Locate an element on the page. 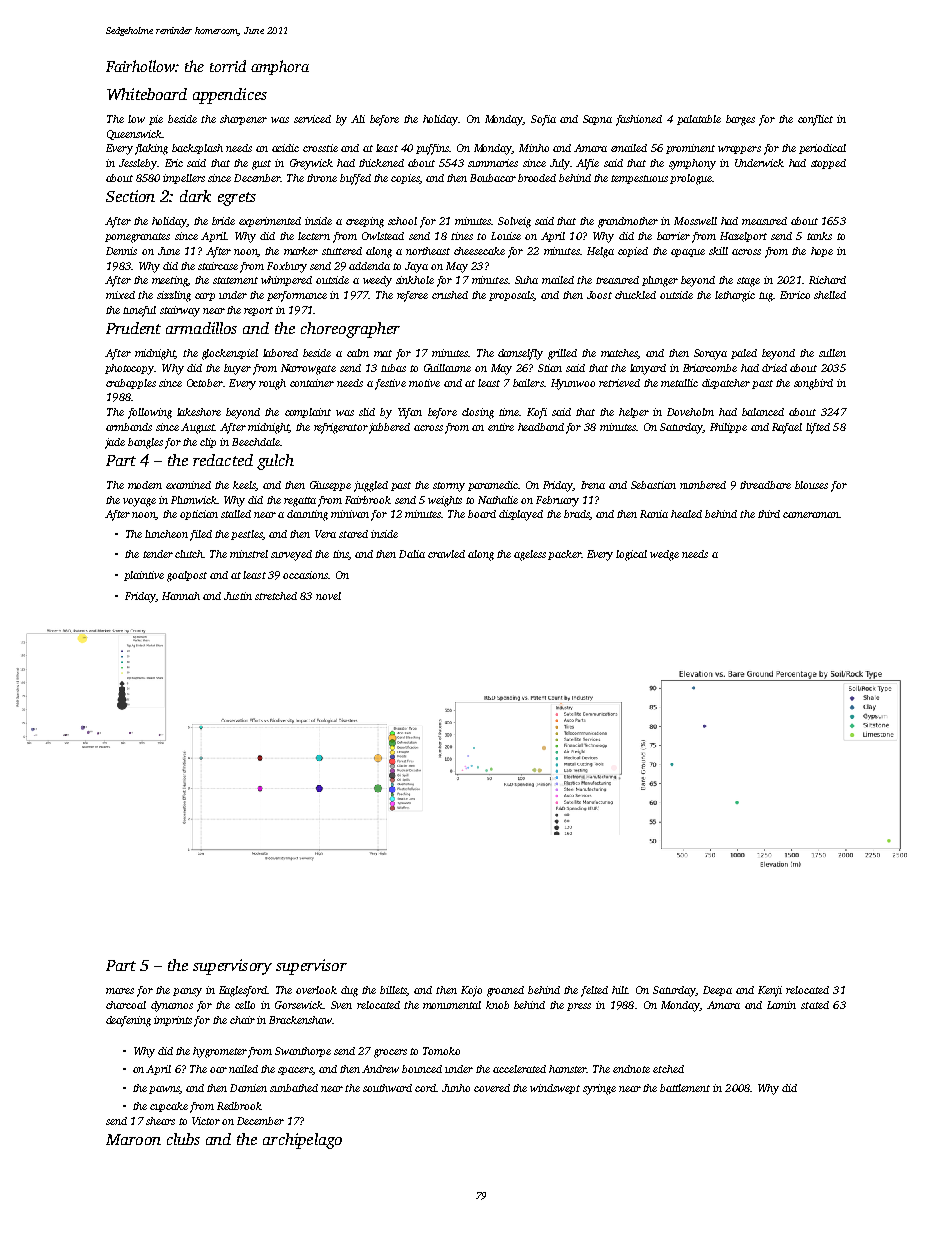 The image size is (952, 1233). Redbrook is located at coordinates (239, 1106).
